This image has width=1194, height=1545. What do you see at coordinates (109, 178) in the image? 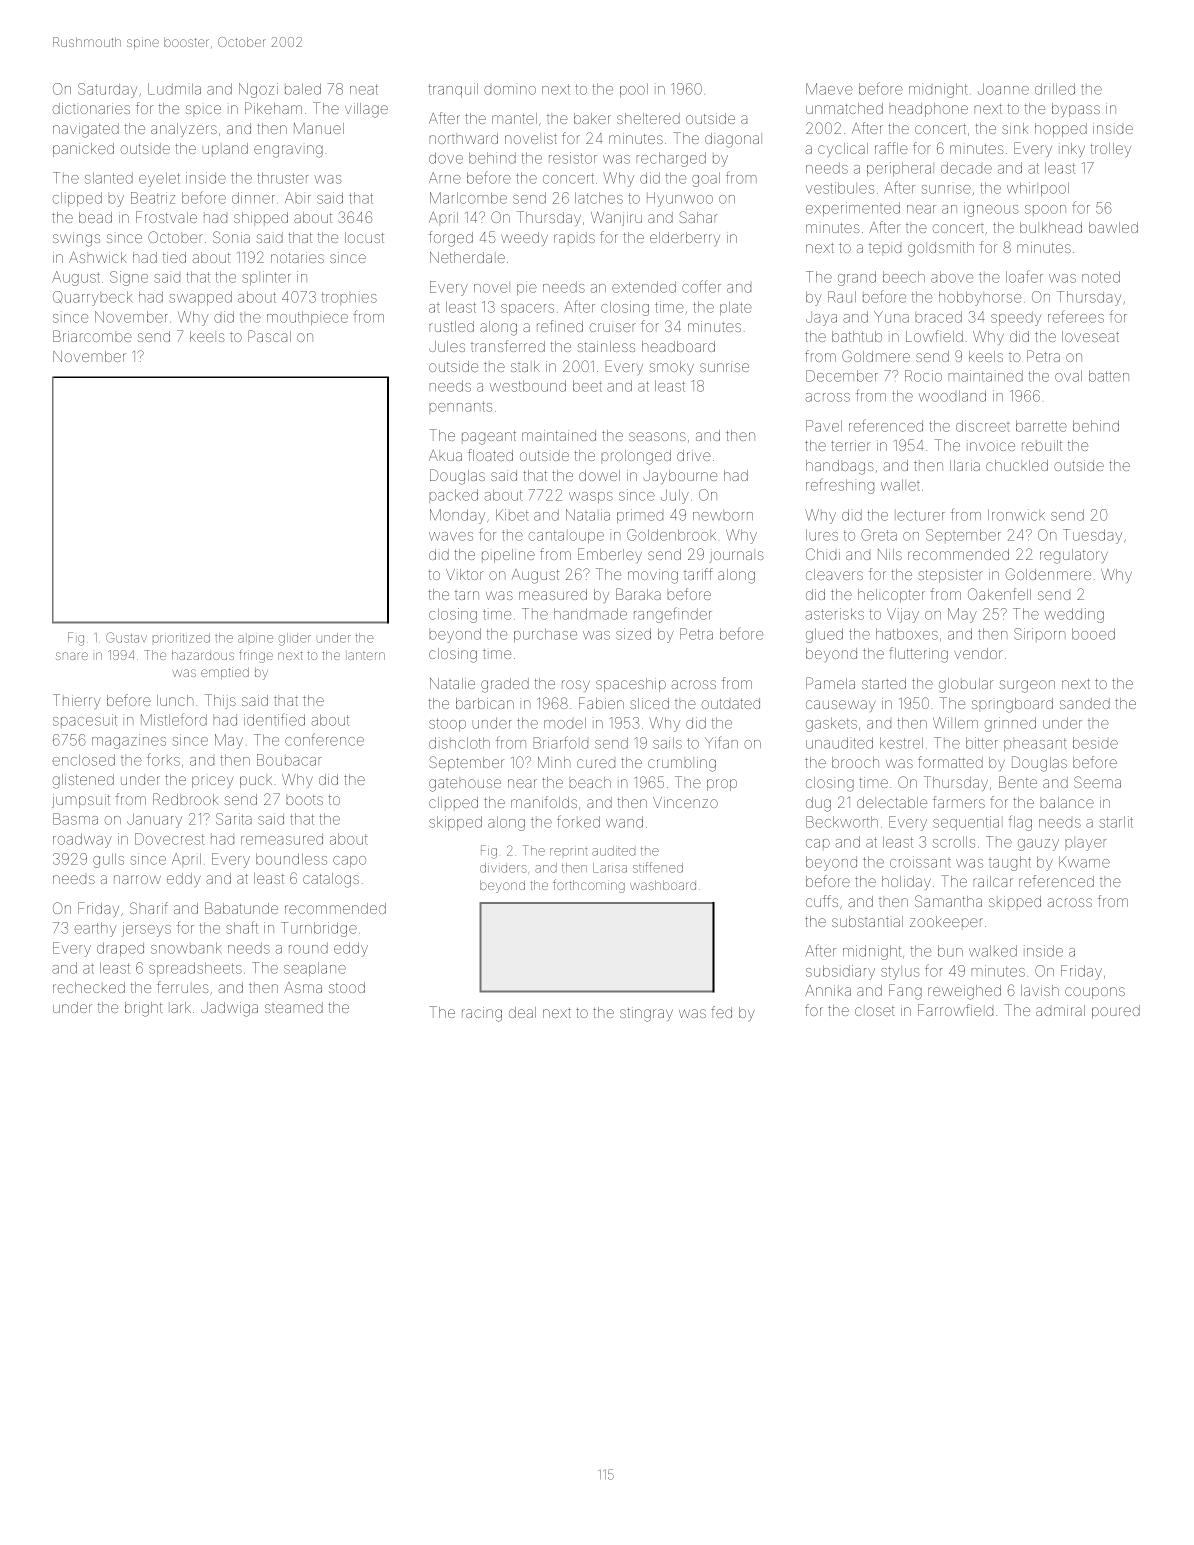
I see `slanted` at bounding box center [109, 178].
